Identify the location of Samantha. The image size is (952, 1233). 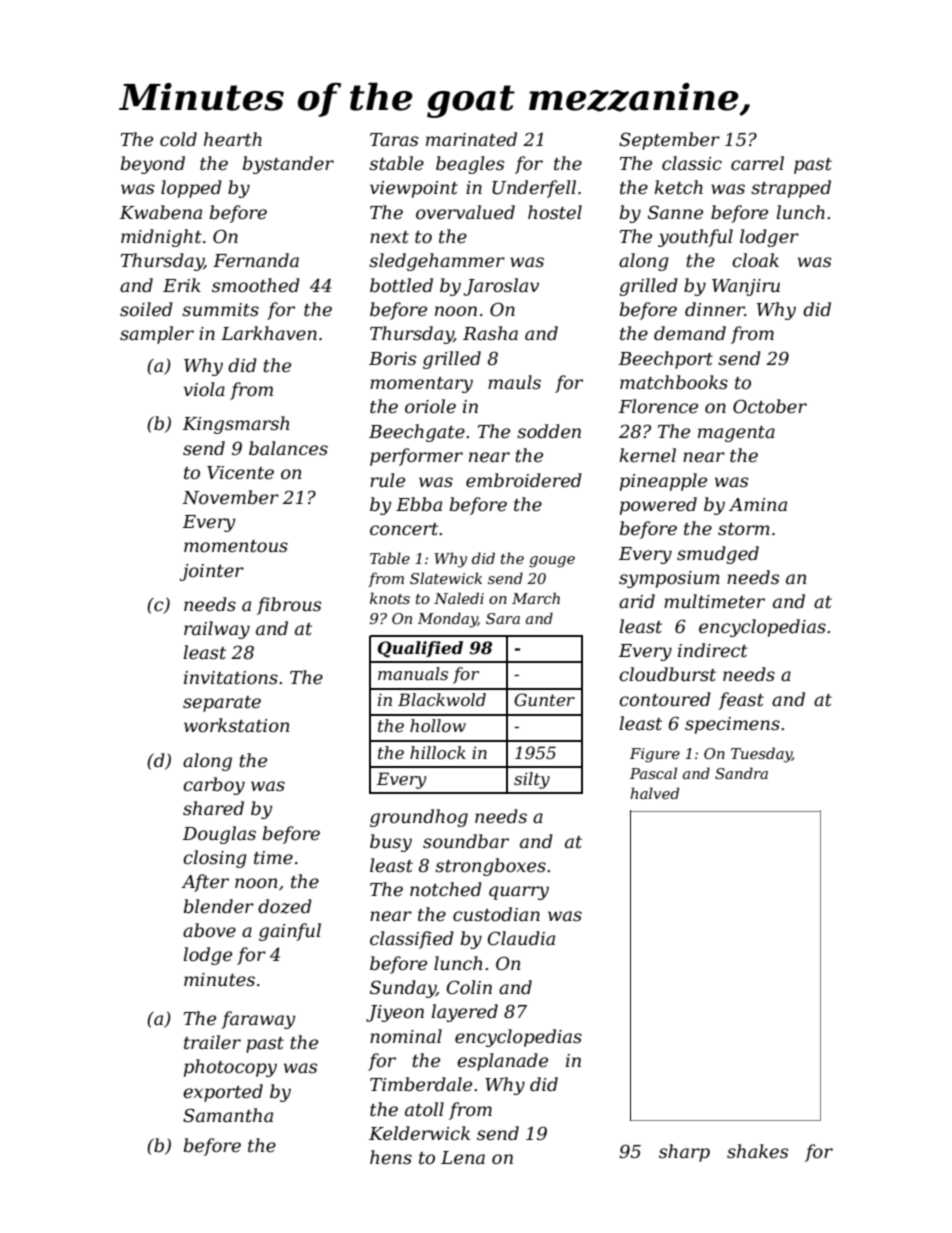
(228, 1115).
